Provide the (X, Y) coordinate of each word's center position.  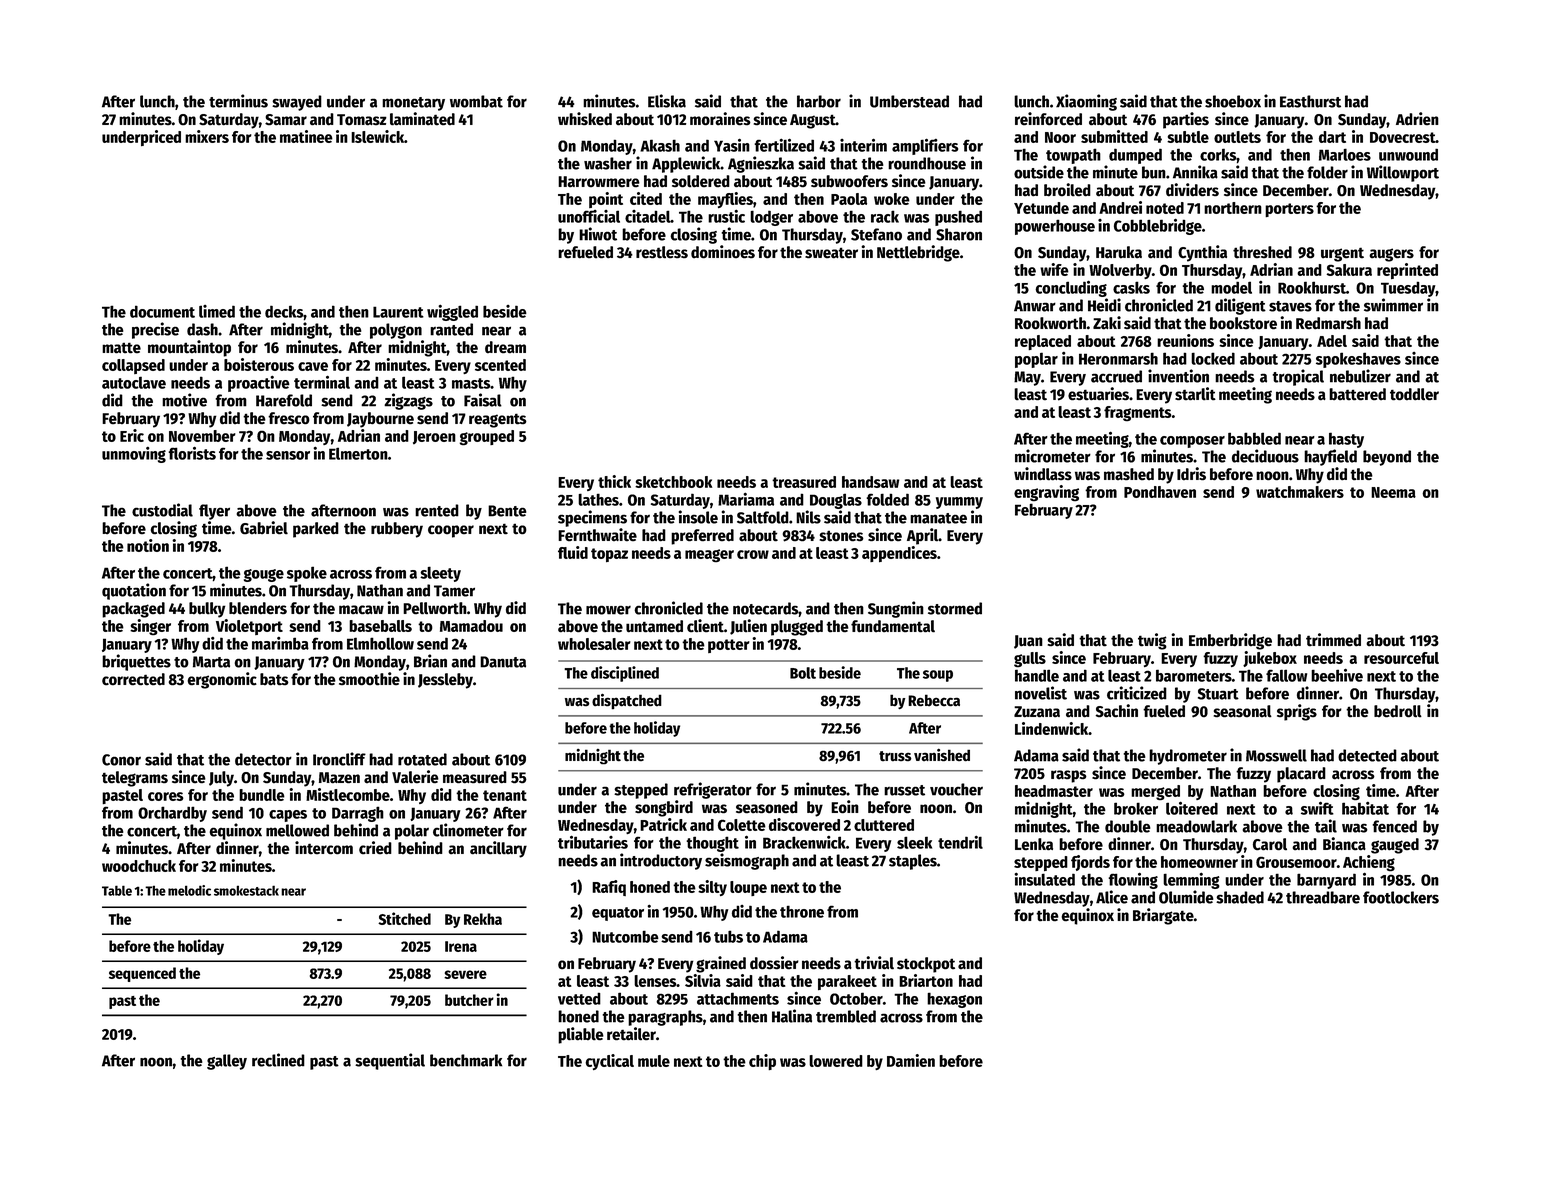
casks (1131, 287)
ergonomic (222, 680)
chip (762, 1062)
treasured (804, 482)
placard (1301, 775)
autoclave (134, 382)
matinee (306, 136)
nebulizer (1360, 376)
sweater (831, 253)
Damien (911, 1060)
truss (895, 756)
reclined (278, 1060)
